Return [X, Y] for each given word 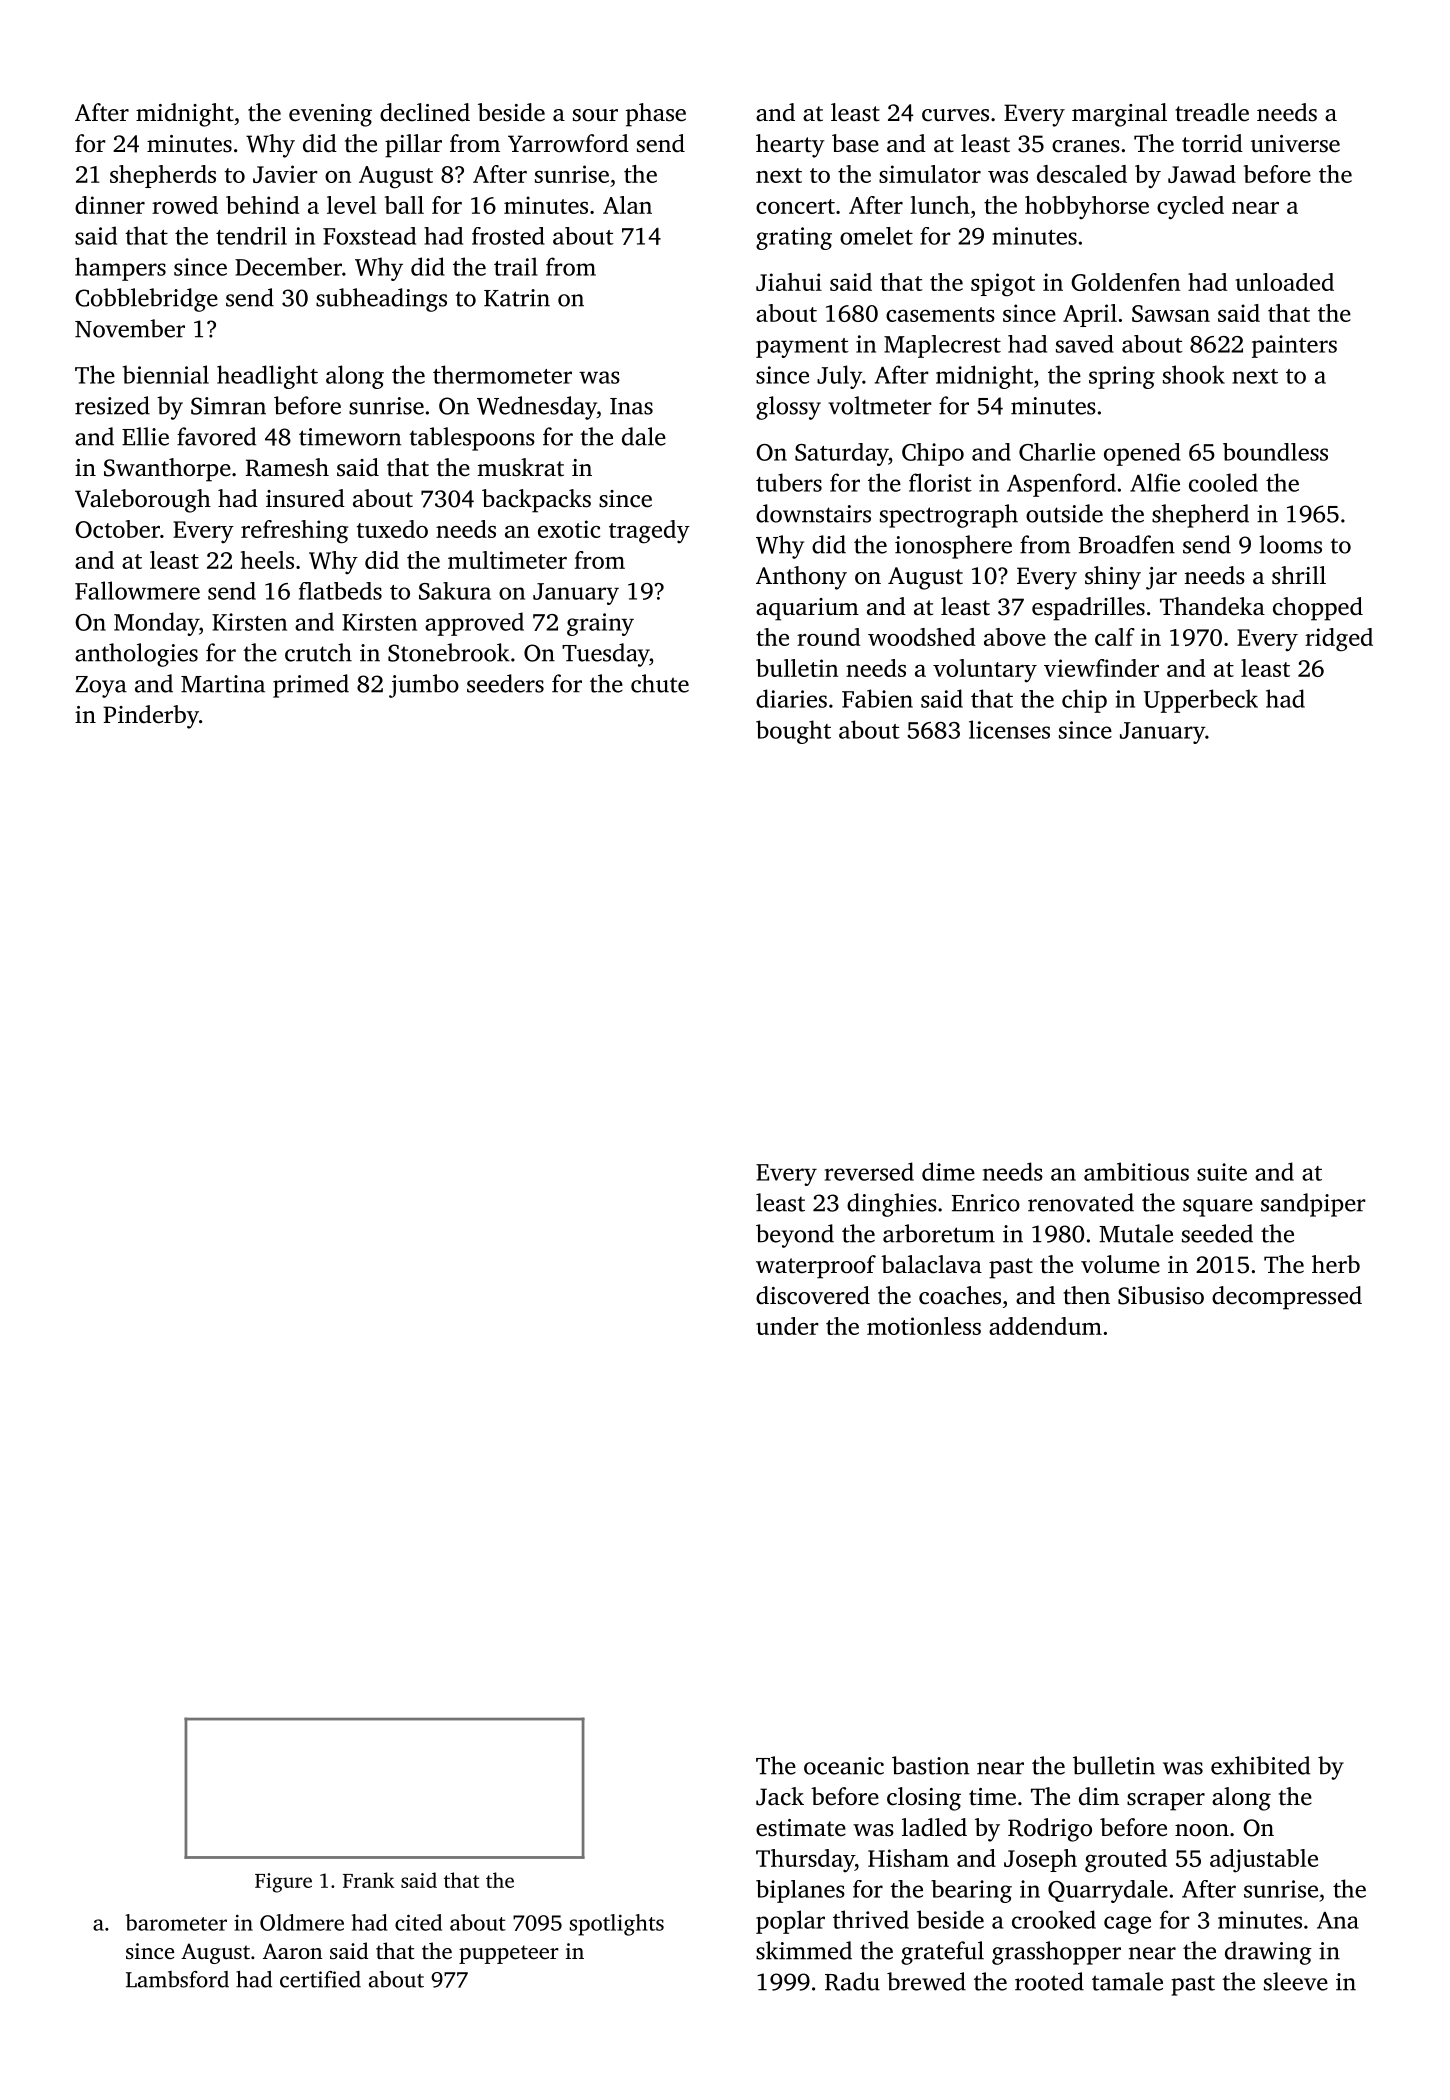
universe [1295, 144]
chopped [1318, 609]
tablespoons [472, 439]
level [351, 205]
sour [595, 115]
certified [320, 1979]
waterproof [816, 1267]
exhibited [1260, 1765]
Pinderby [151, 717]
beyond [795, 1236]
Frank [368, 1880]
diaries [791, 698]
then [1086, 1295]
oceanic [844, 1766]
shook [1194, 374]
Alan [627, 205]
